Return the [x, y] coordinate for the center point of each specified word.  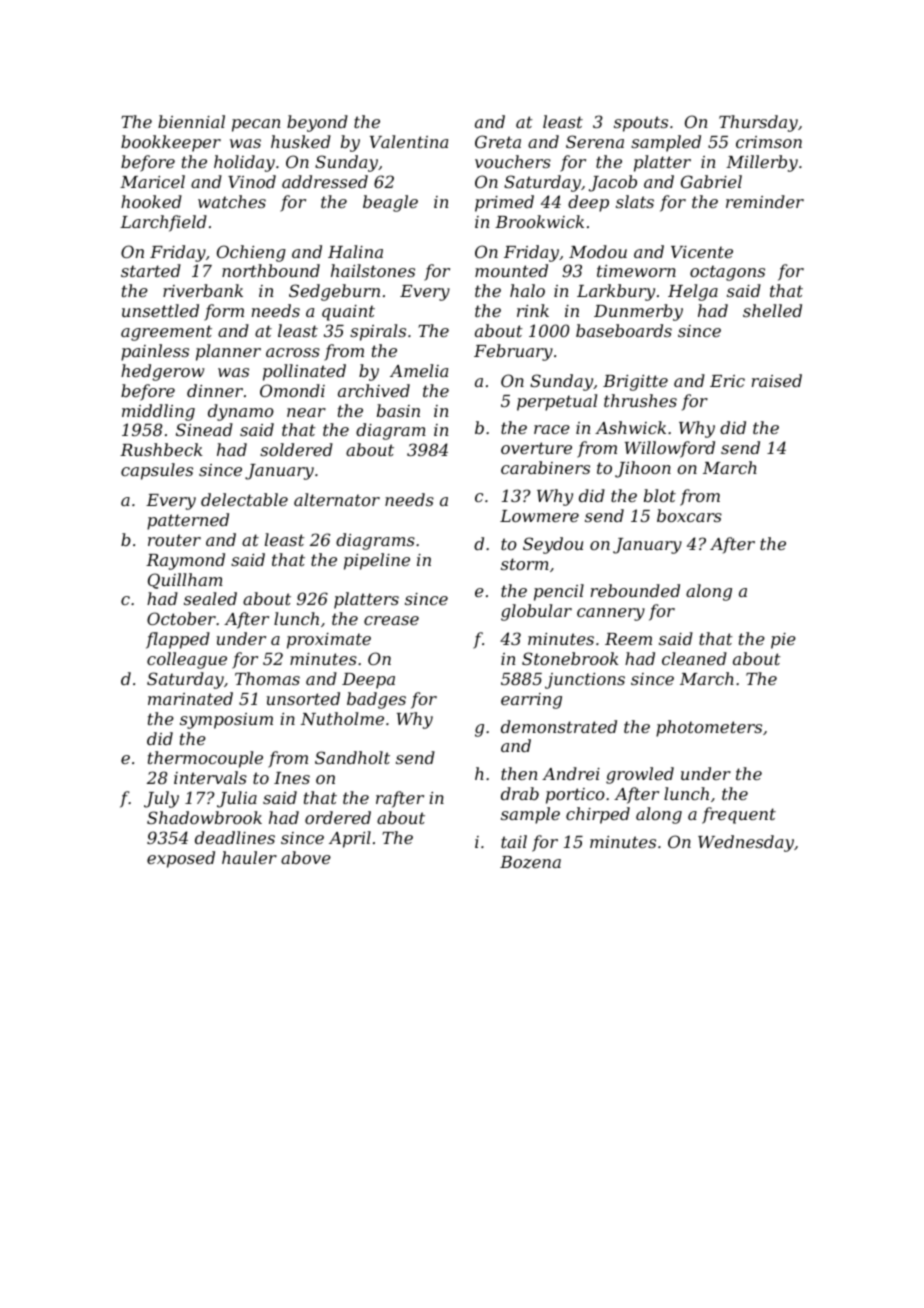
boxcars [689, 515]
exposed [181, 859]
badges [376, 700]
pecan [256, 125]
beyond [317, 123]
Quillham [185, 581]
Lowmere [539, 516]
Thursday [758, 123]
